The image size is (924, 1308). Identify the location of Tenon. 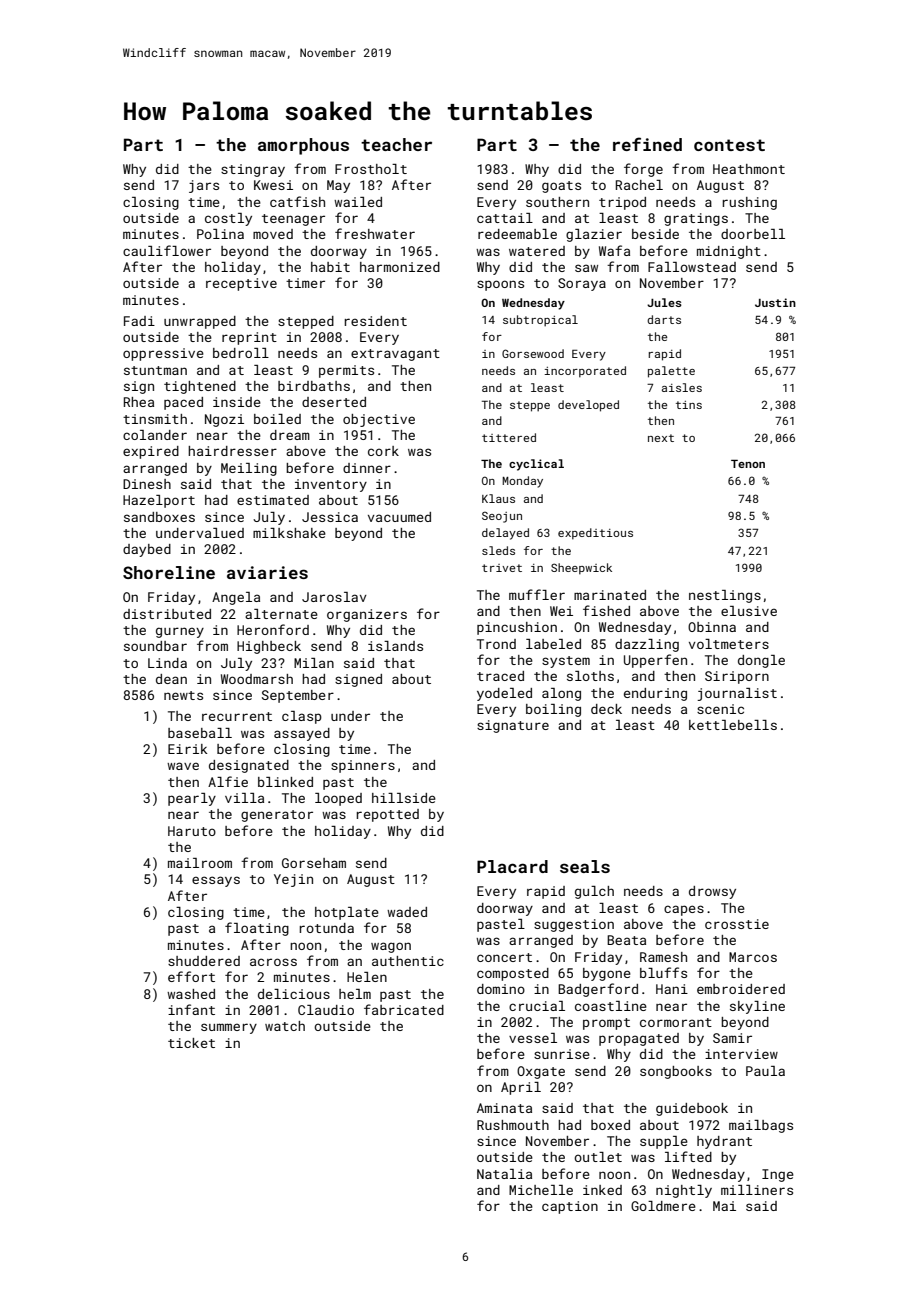
(748, 464).
